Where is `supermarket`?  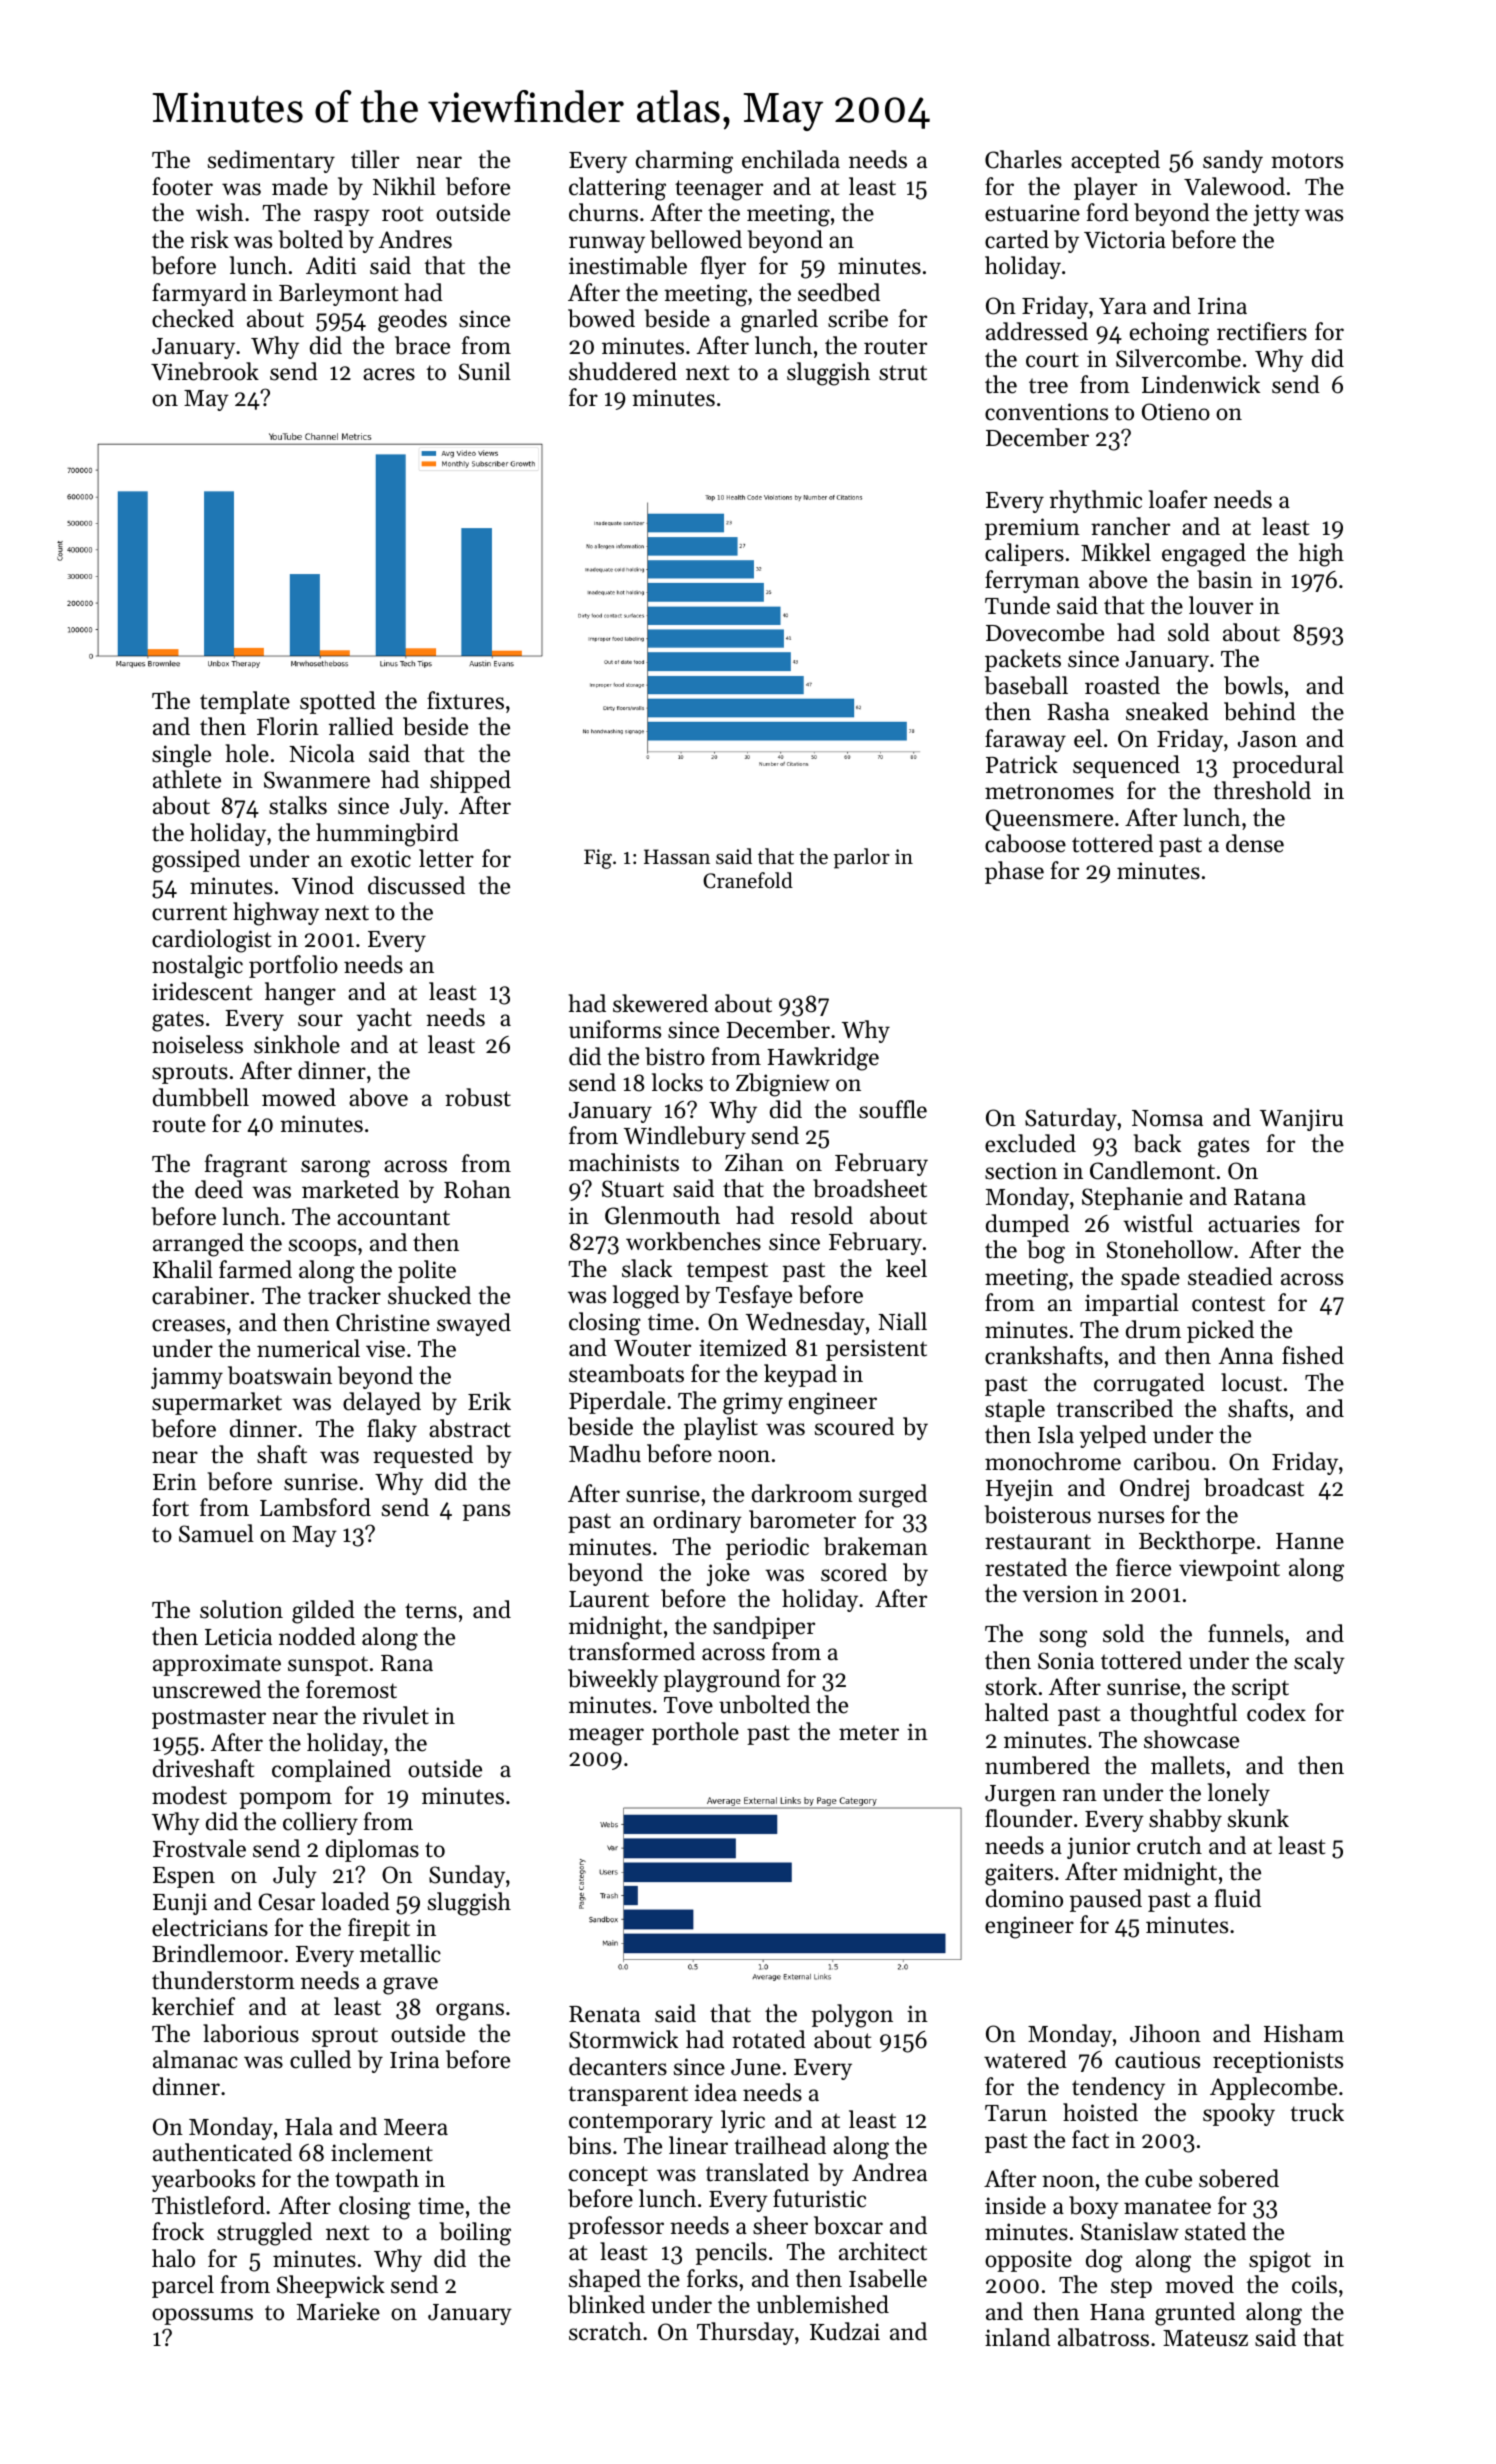
supermarket is located at coordinates (217, 1403).
